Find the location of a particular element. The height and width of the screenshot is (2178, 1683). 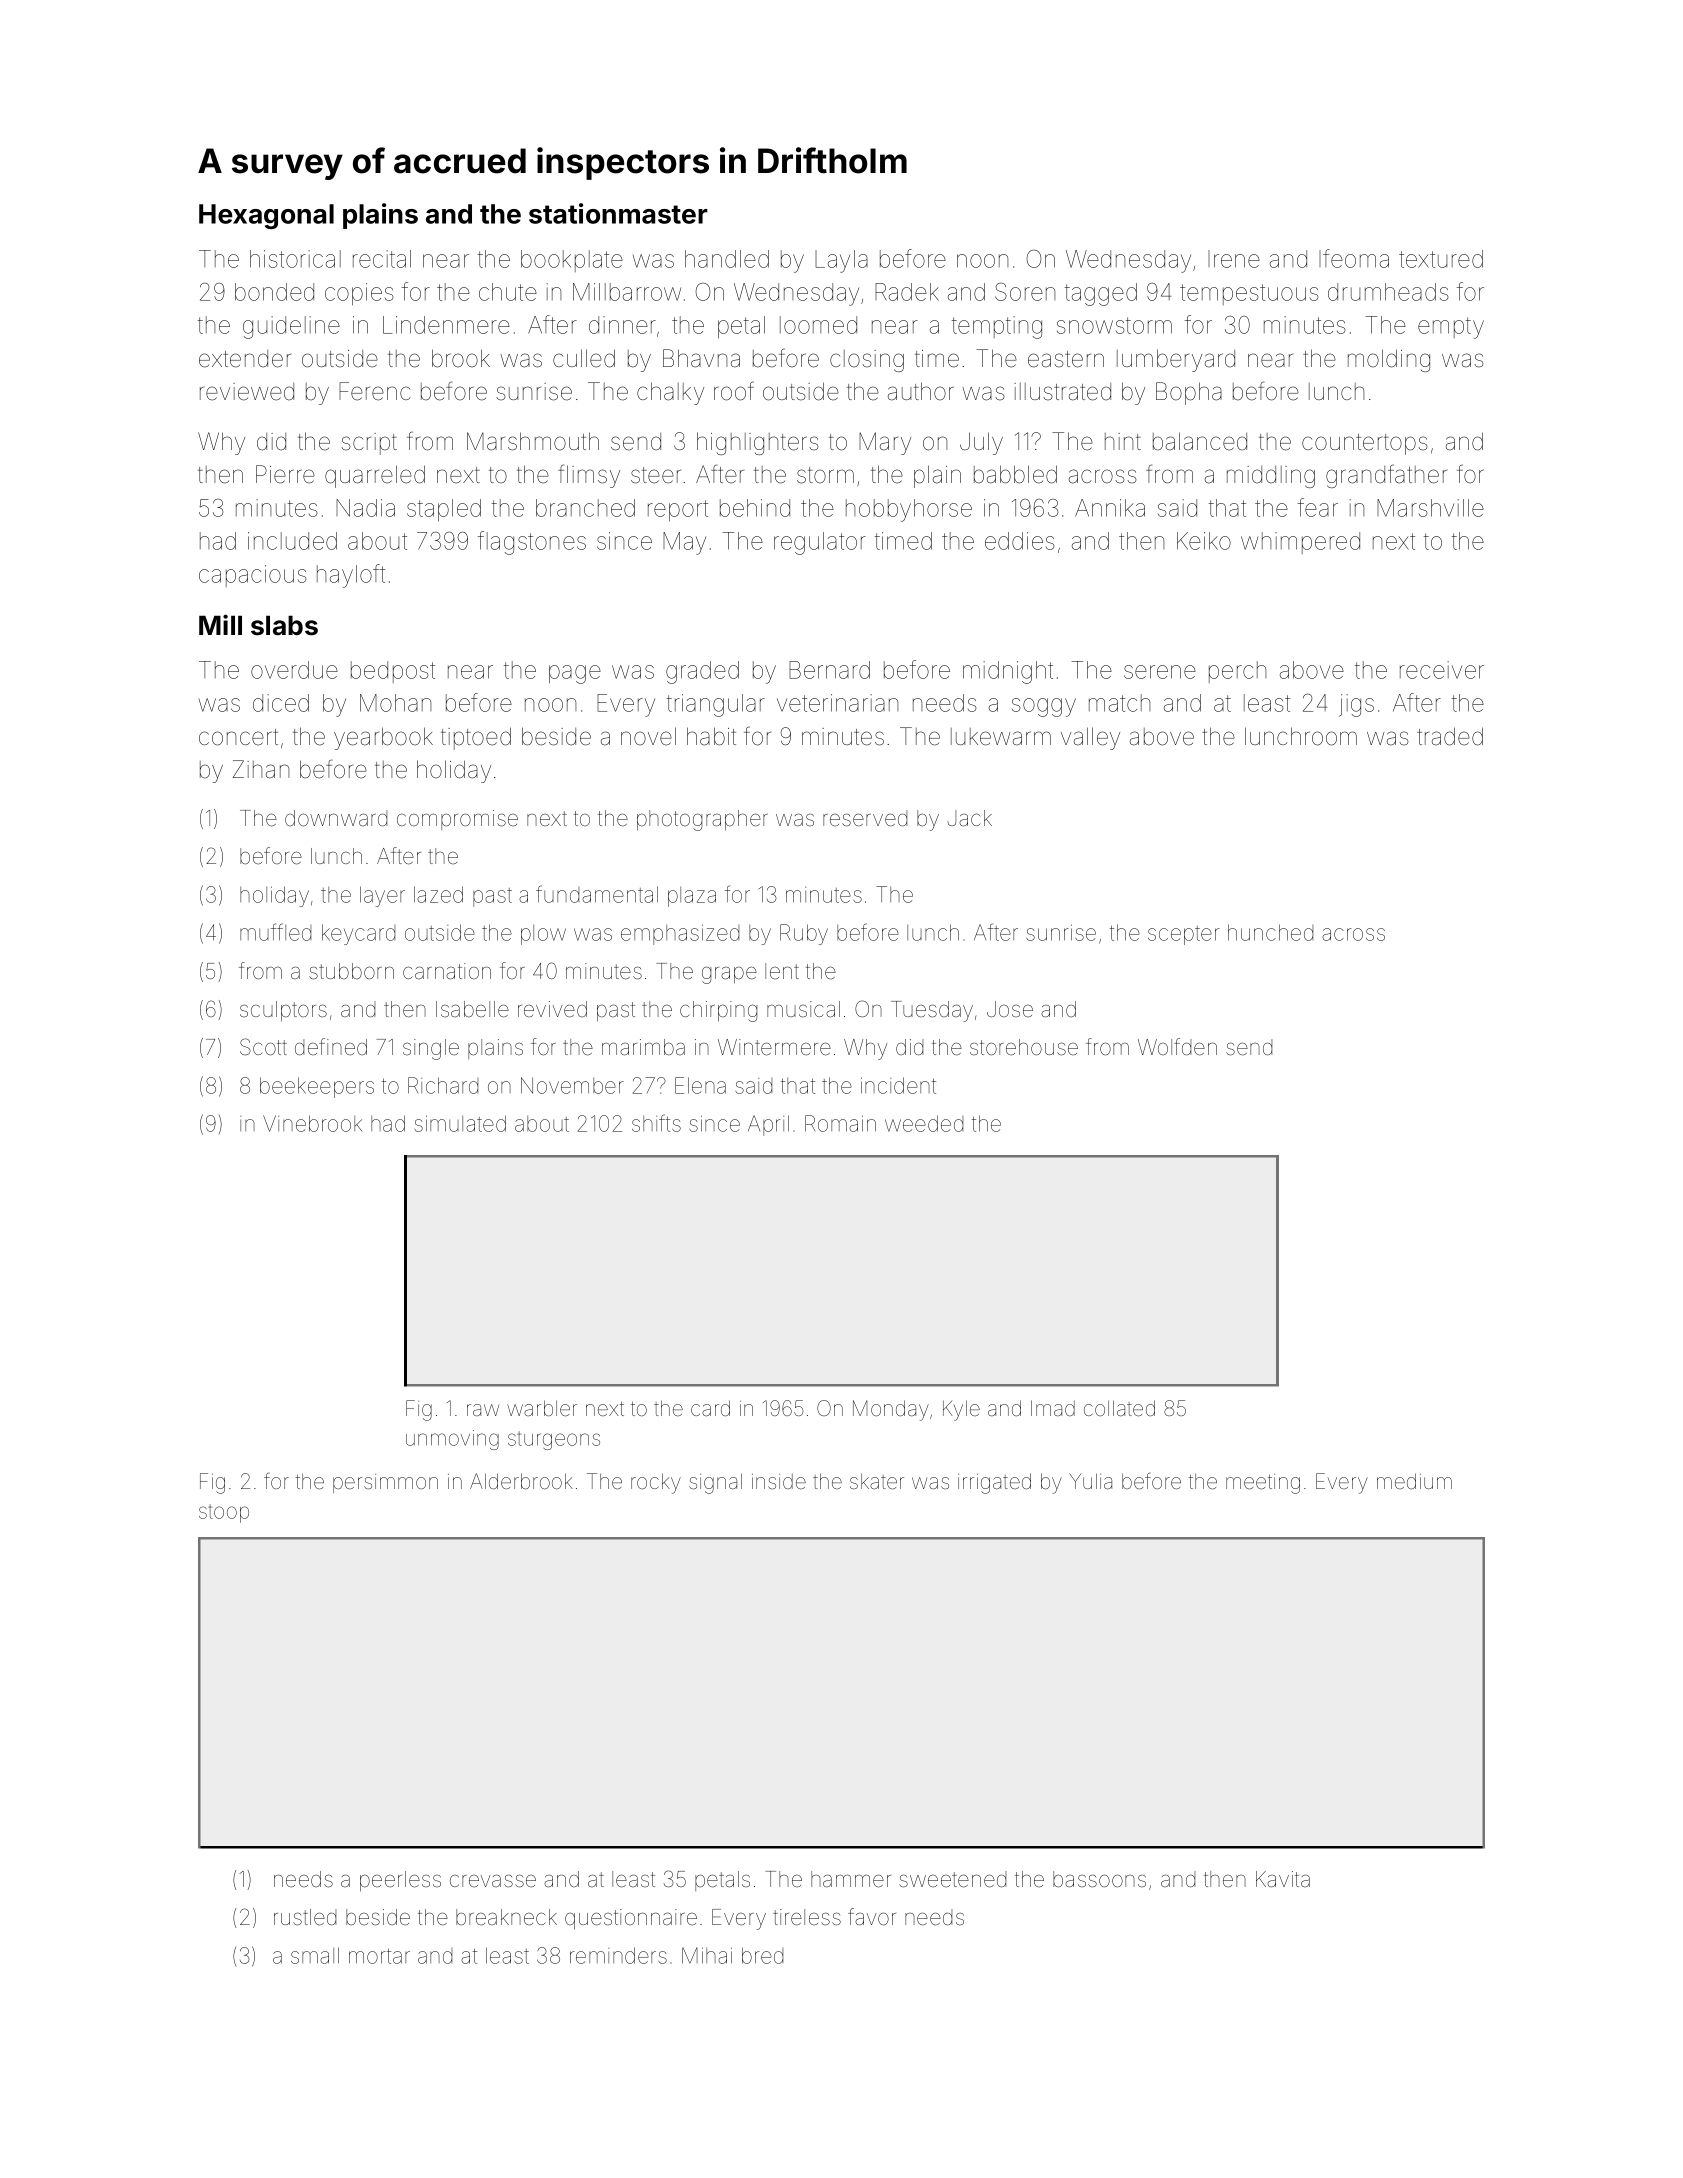

Layla is located at coordinates (841, 261).
